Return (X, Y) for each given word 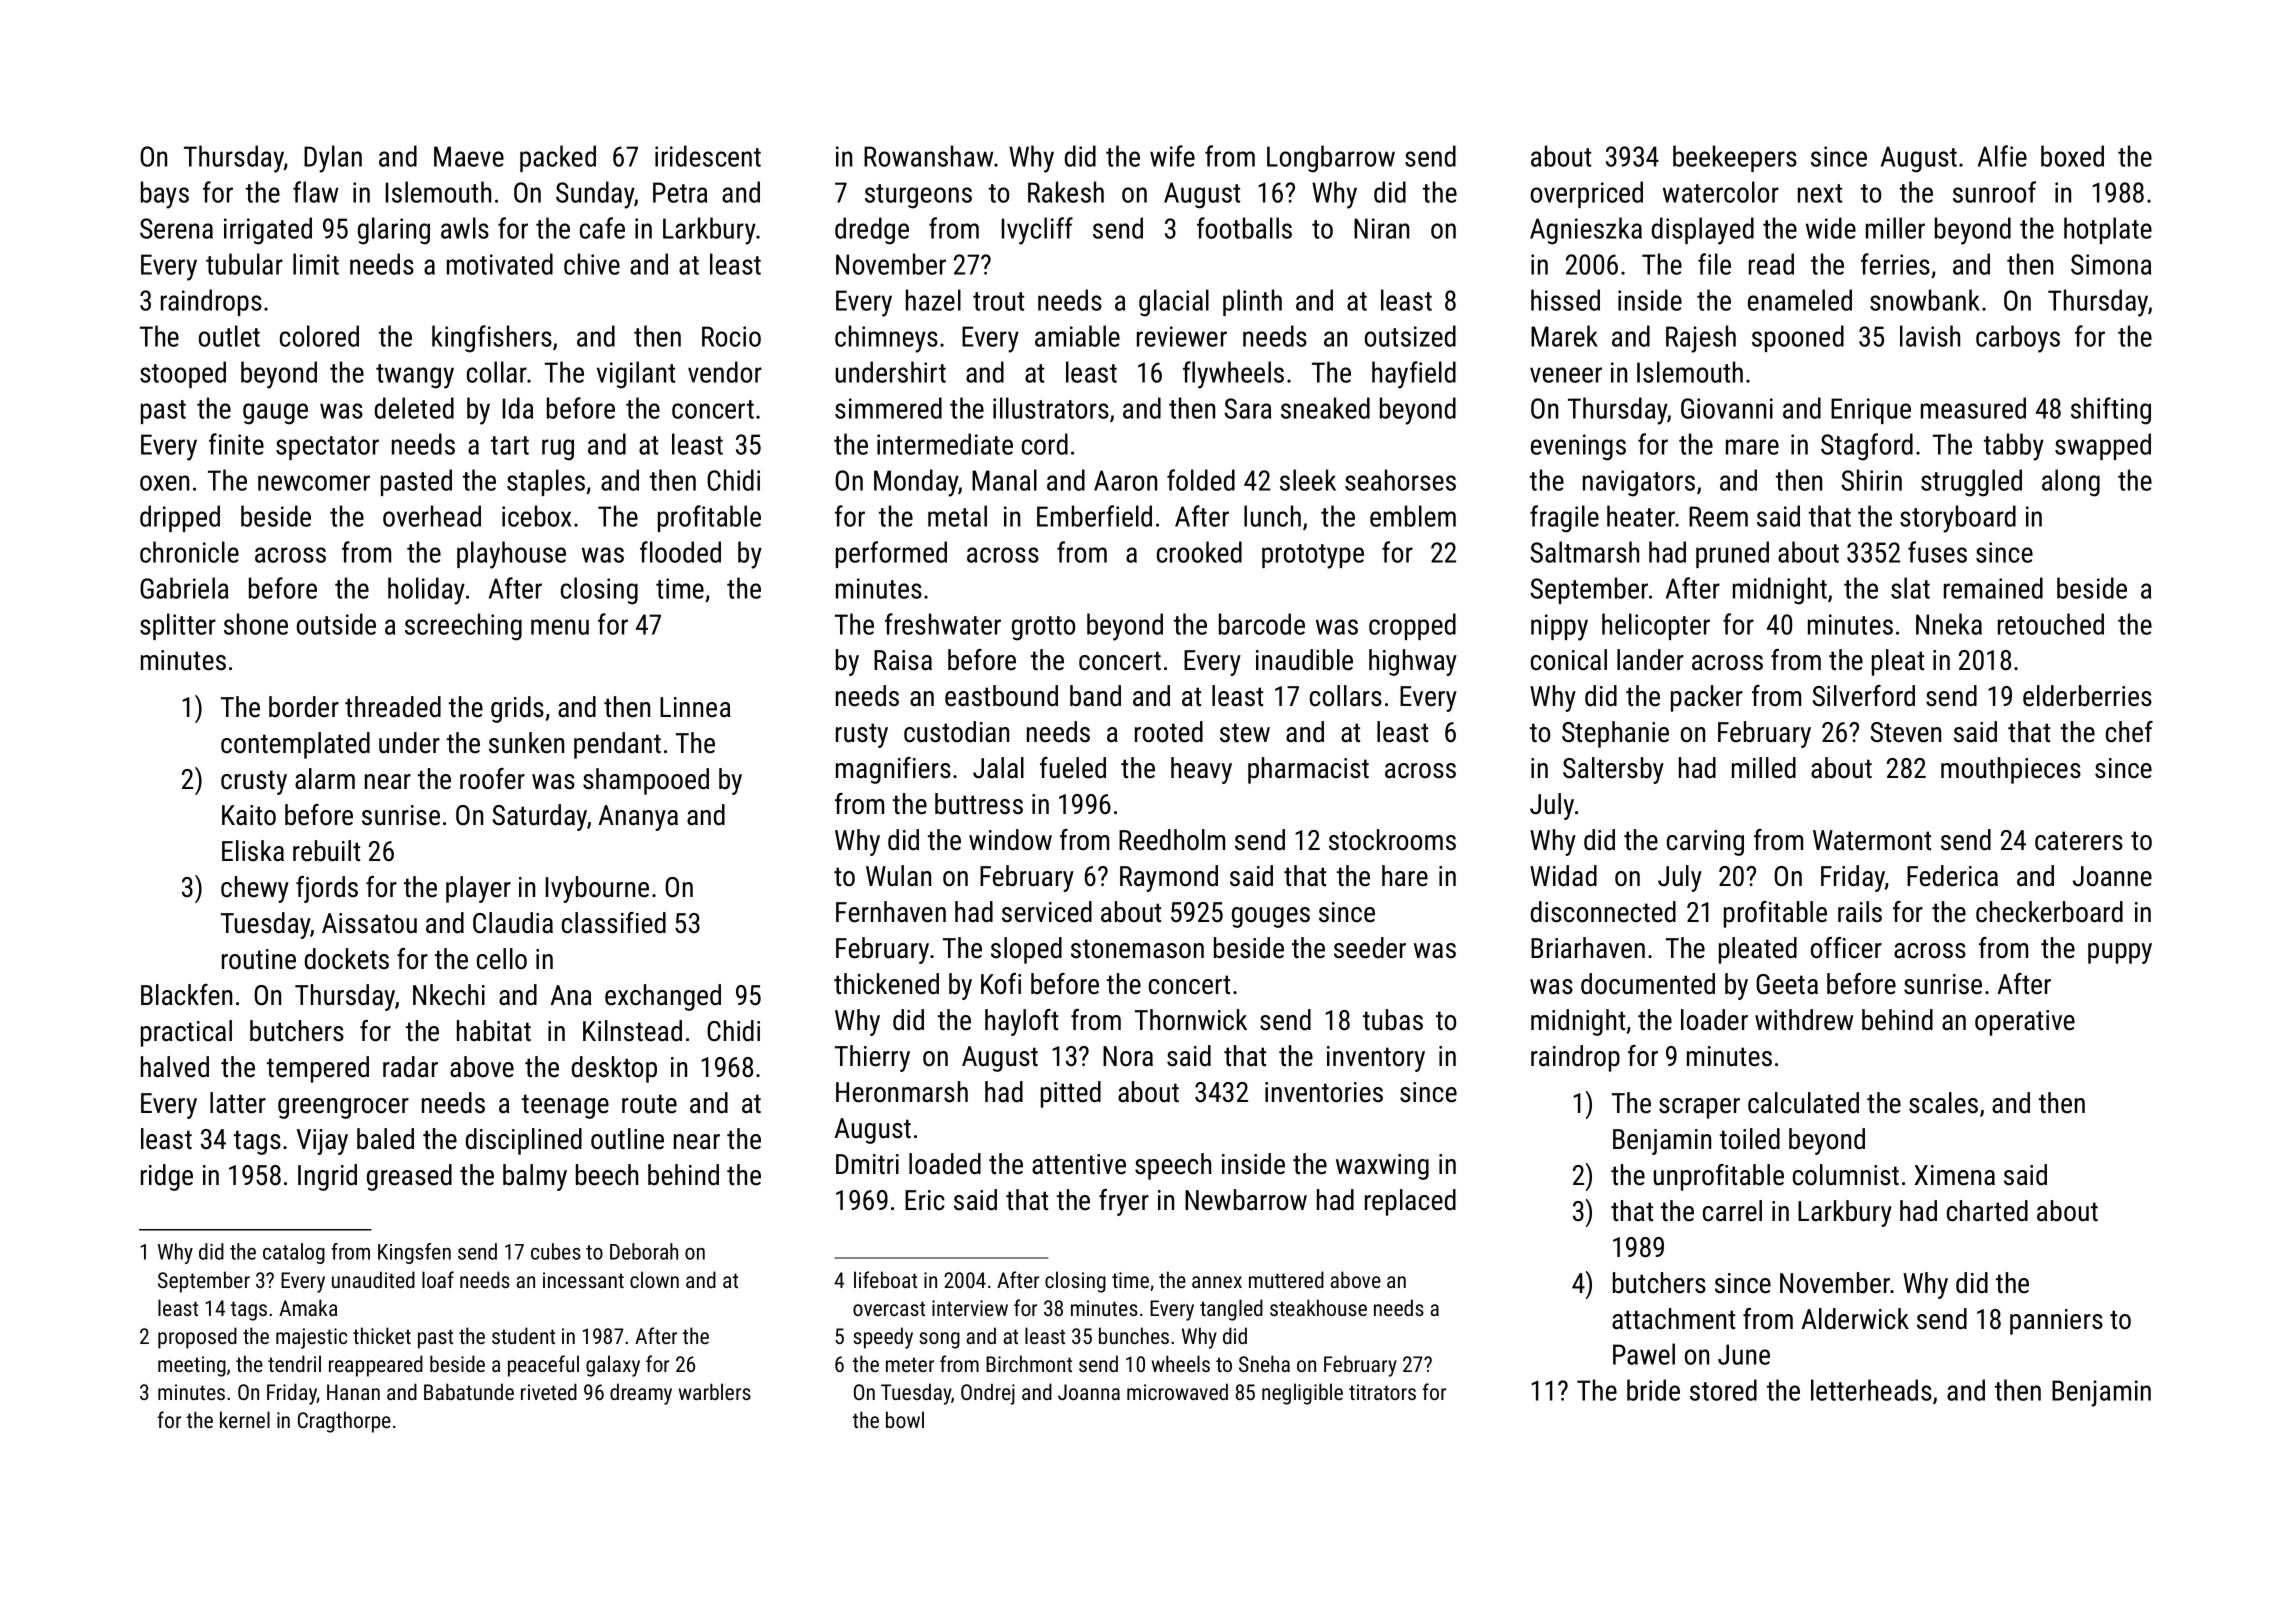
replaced (1410, 1202)
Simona (2111, 264)
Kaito (249, 815)
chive (592, 264)
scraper (1699, 1108)
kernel (245, 1419)
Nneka (1949, 624)
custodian (956, 732)
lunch (1272, 516)
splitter (178, 626)
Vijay (322, 1142)
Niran (1381, 228)
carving (1705, 843)
